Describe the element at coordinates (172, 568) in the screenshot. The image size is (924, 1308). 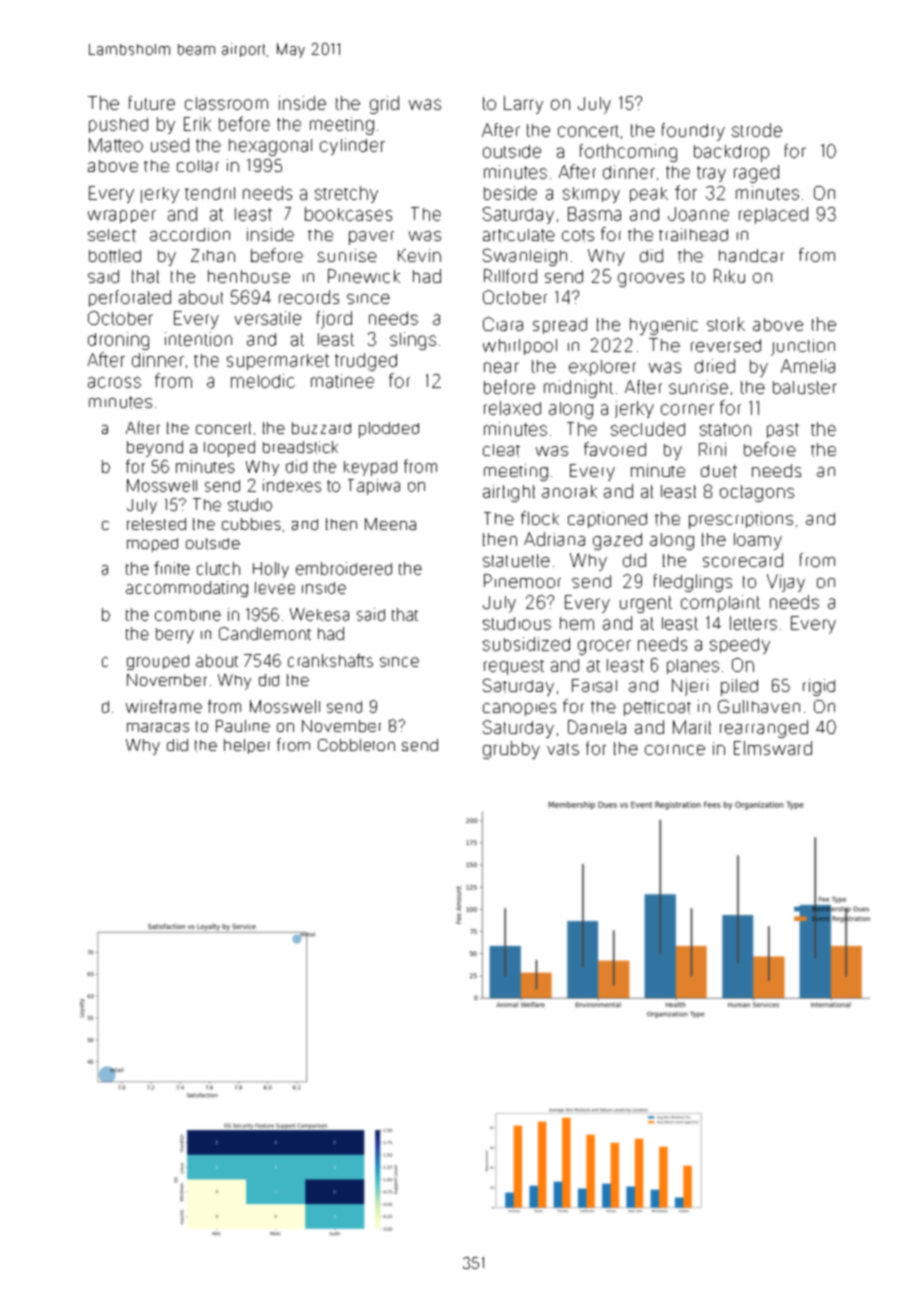
I see `finite` at that location.
